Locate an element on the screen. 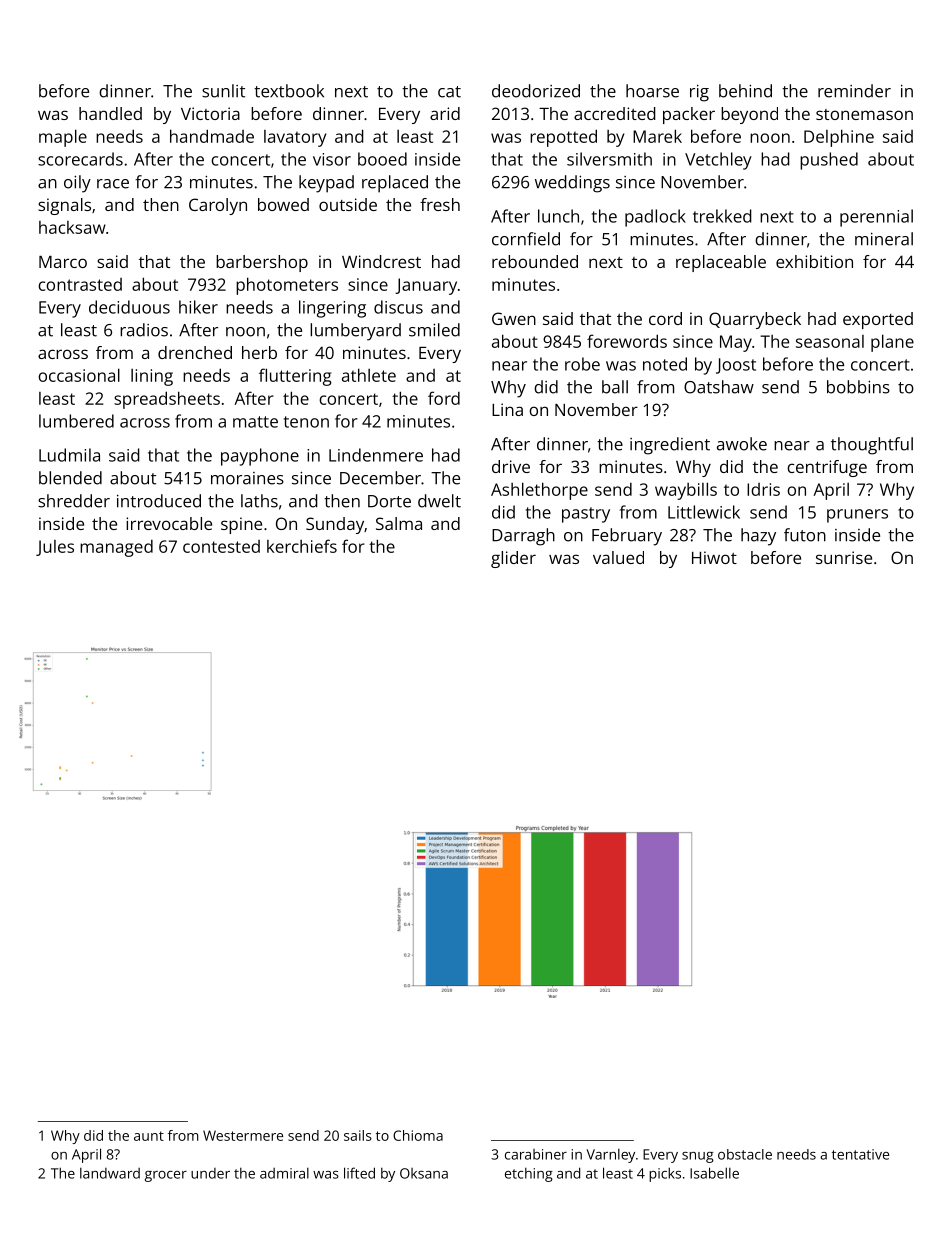  perennial is located at coordinates (876, 218).
